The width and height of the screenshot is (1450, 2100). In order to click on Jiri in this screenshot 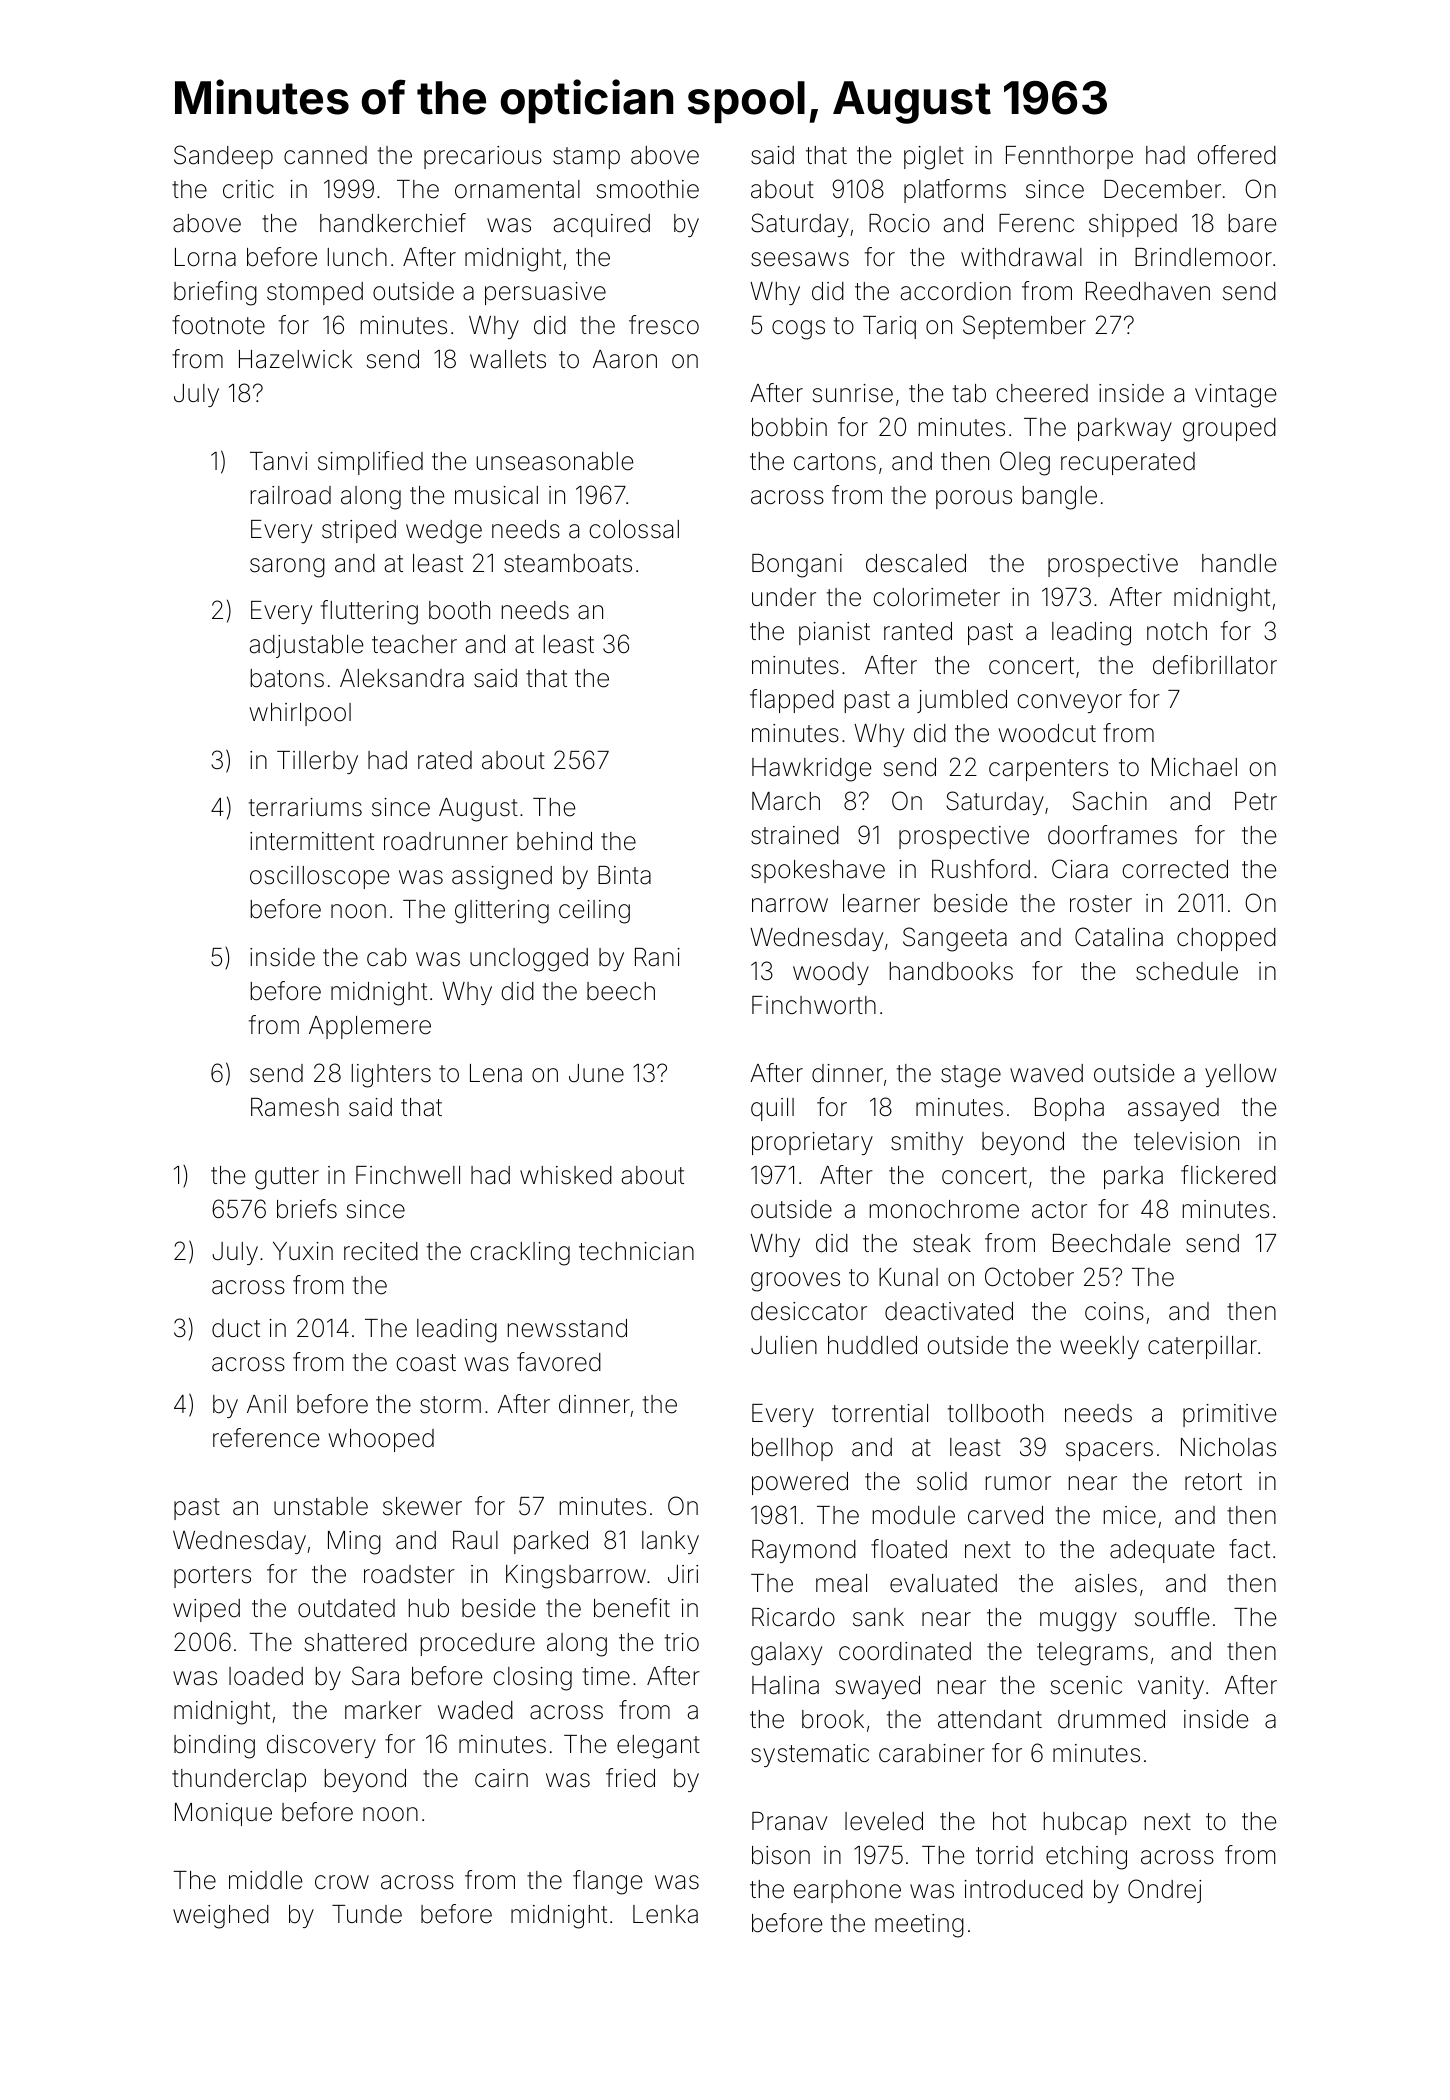, I will do `click(683, 1574)`.
